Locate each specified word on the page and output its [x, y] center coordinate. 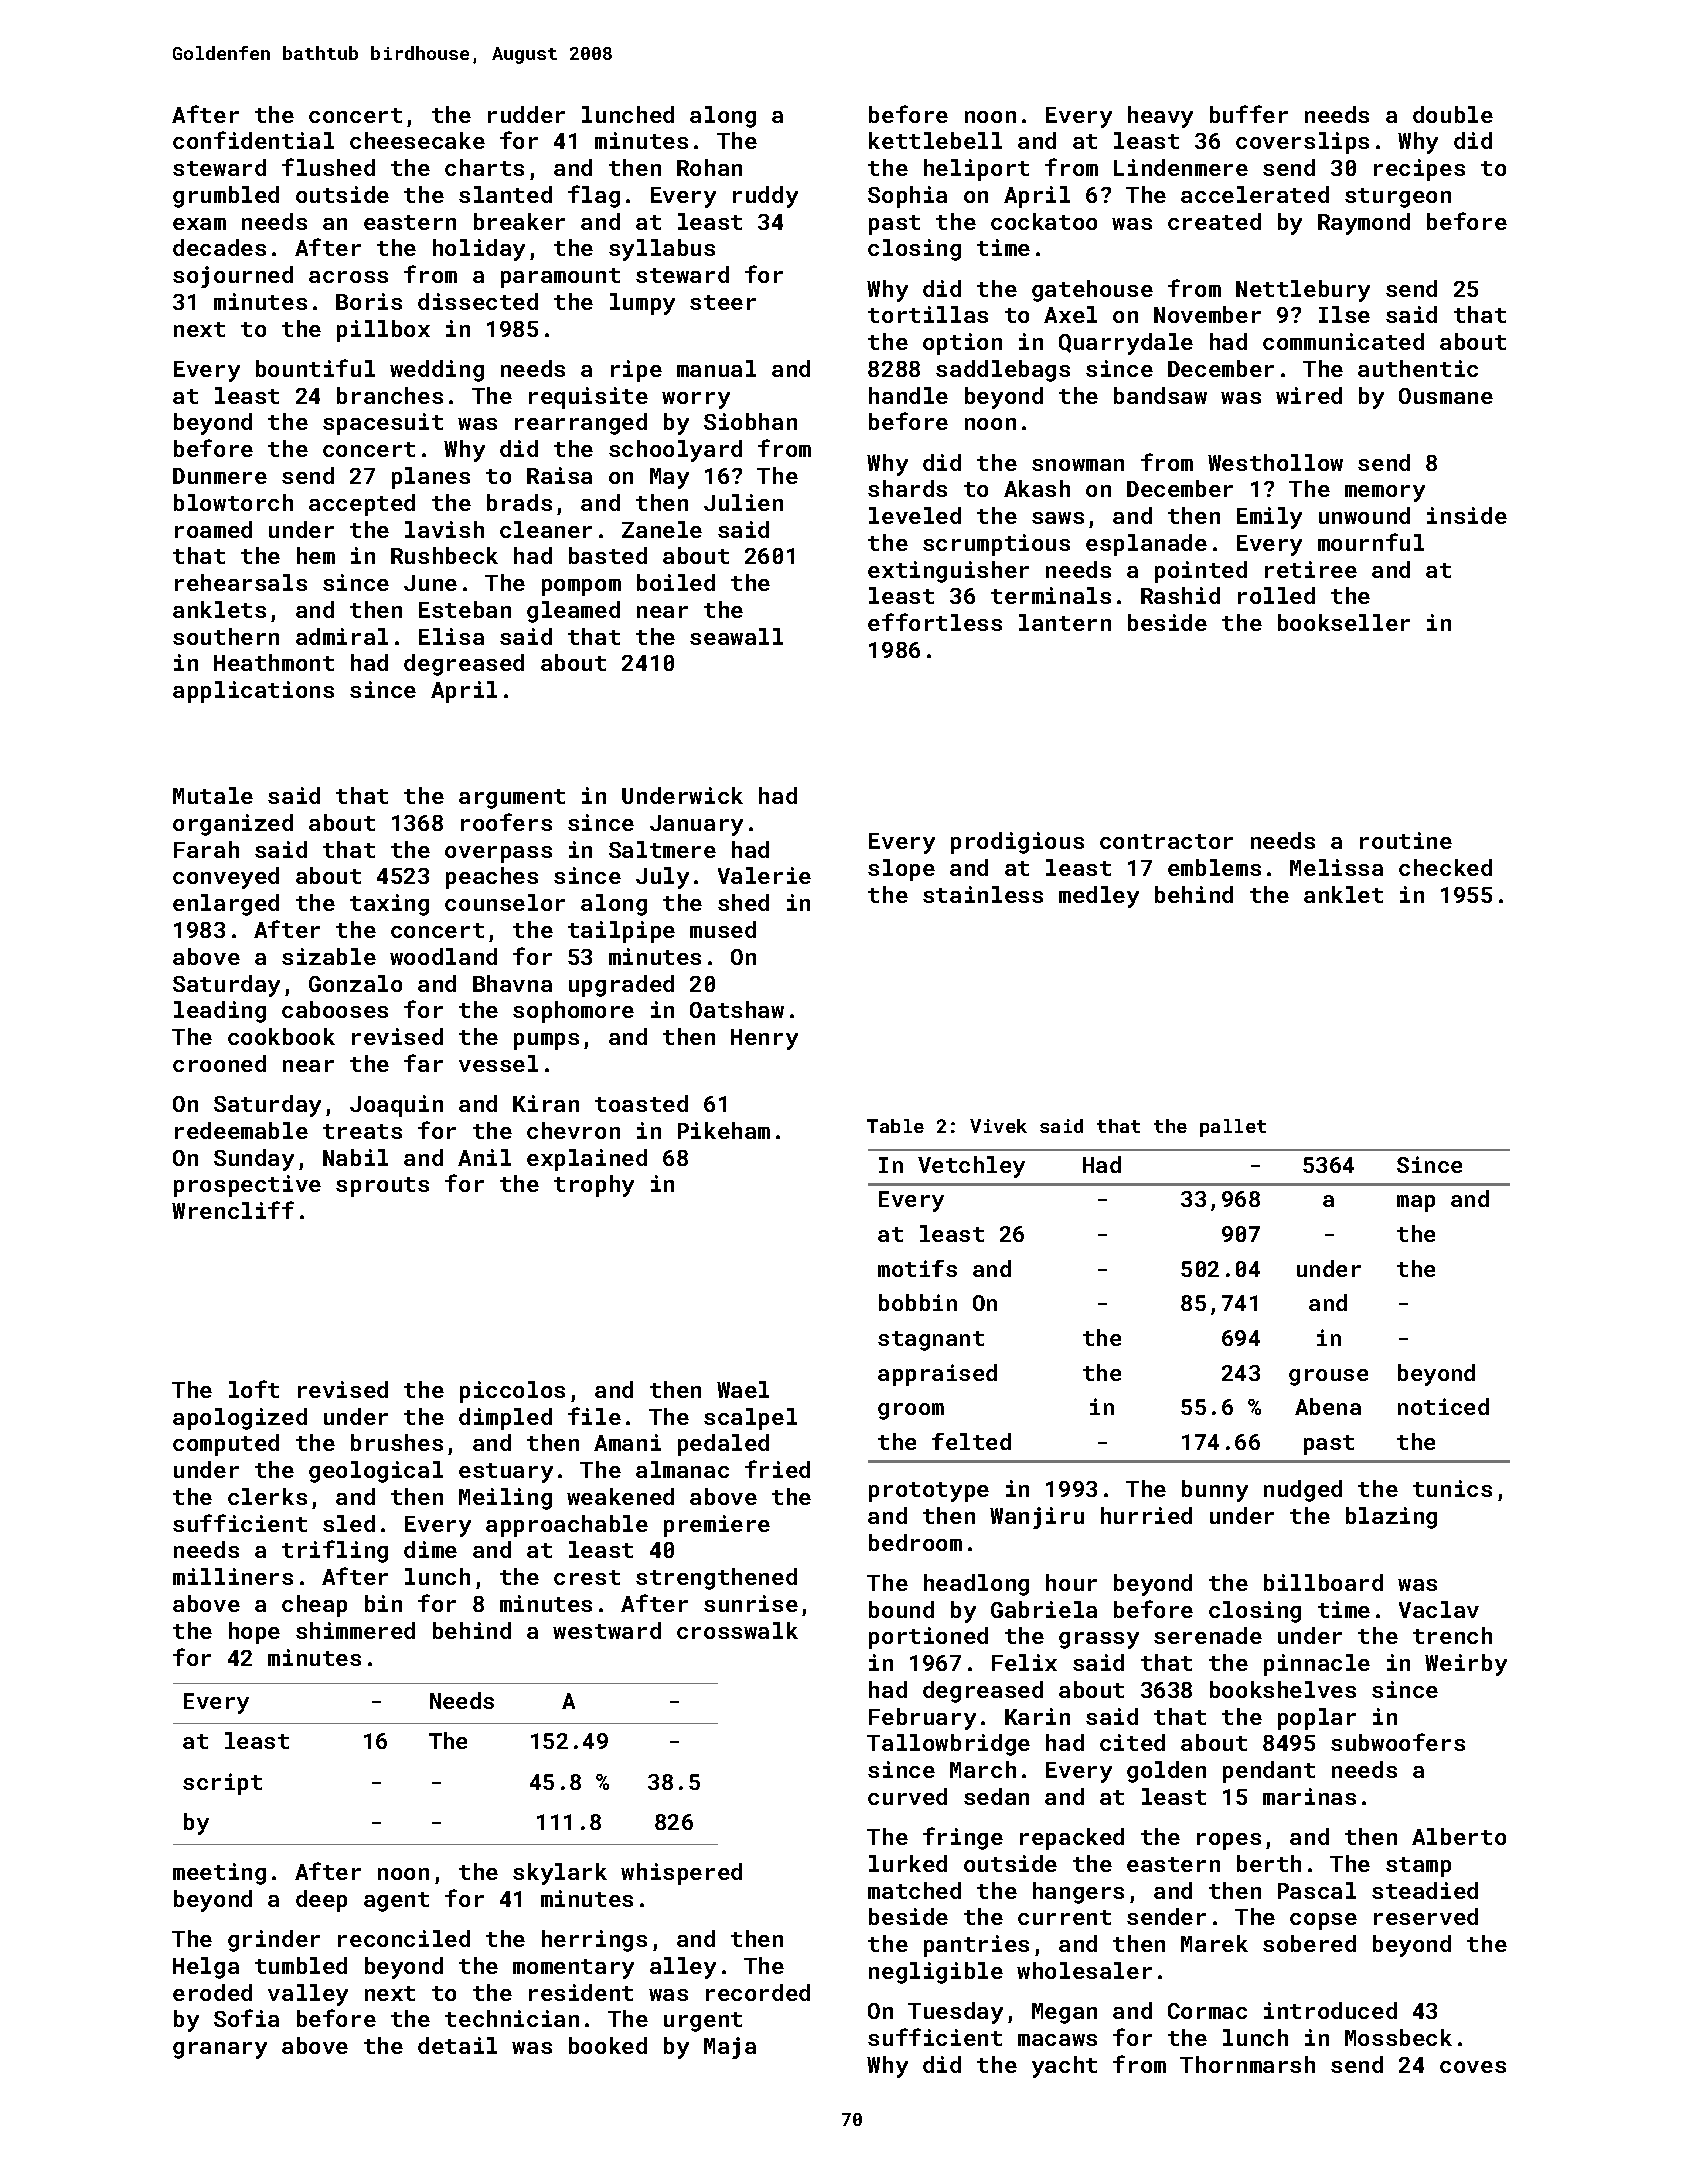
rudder [526, 114]
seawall [736, 636]
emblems [1214, 867]
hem [316, 555]
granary [220, 2050]
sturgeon [1398, 198]
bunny [1215, 1491]
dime [430, 1549]
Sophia [907, 197]
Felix [1024, 1662]
